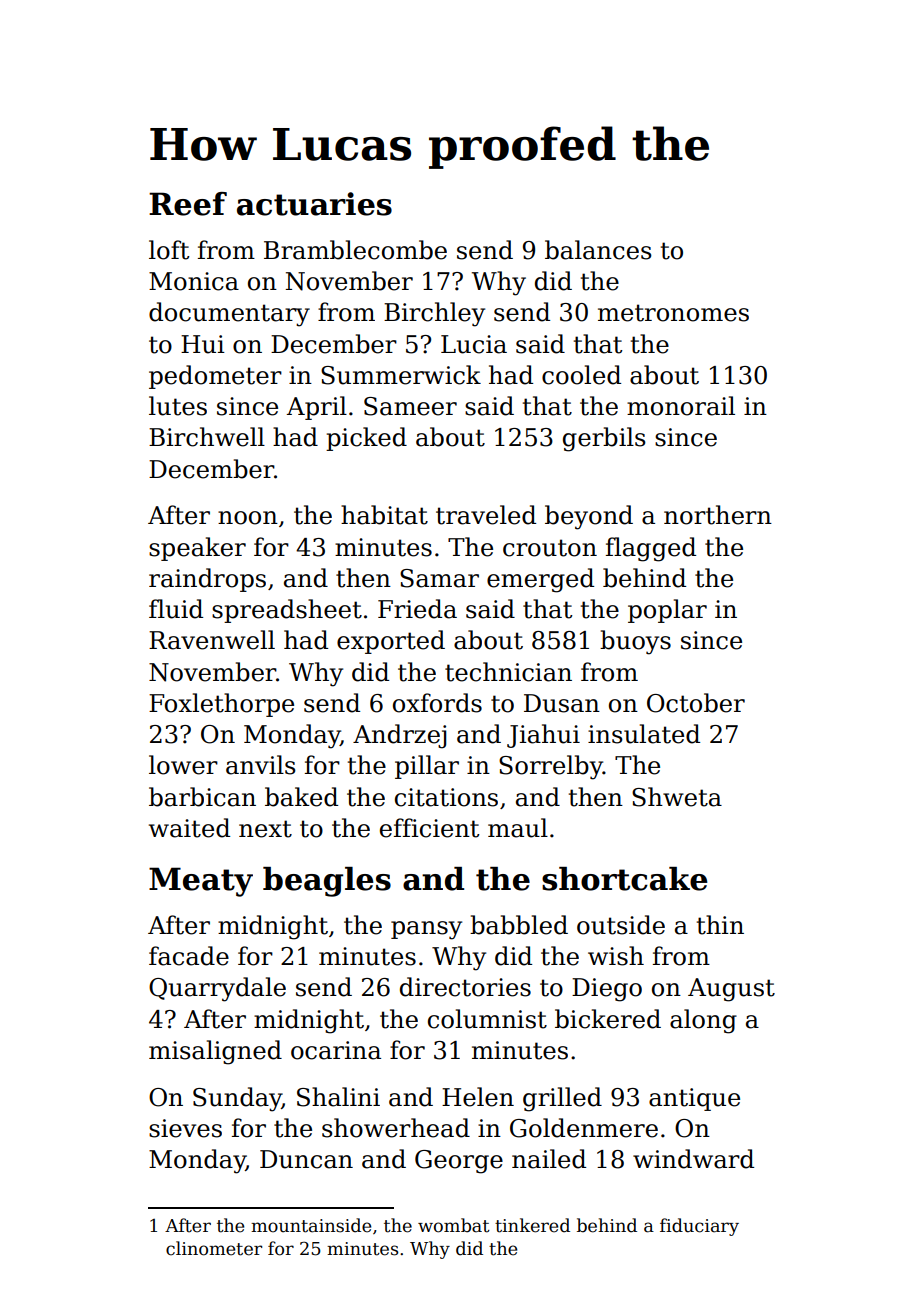 This screenshot has width=924, height=1311. Describe the element at coordinates (673, 313) in the screenshot. I see `metronomes` at that location.
